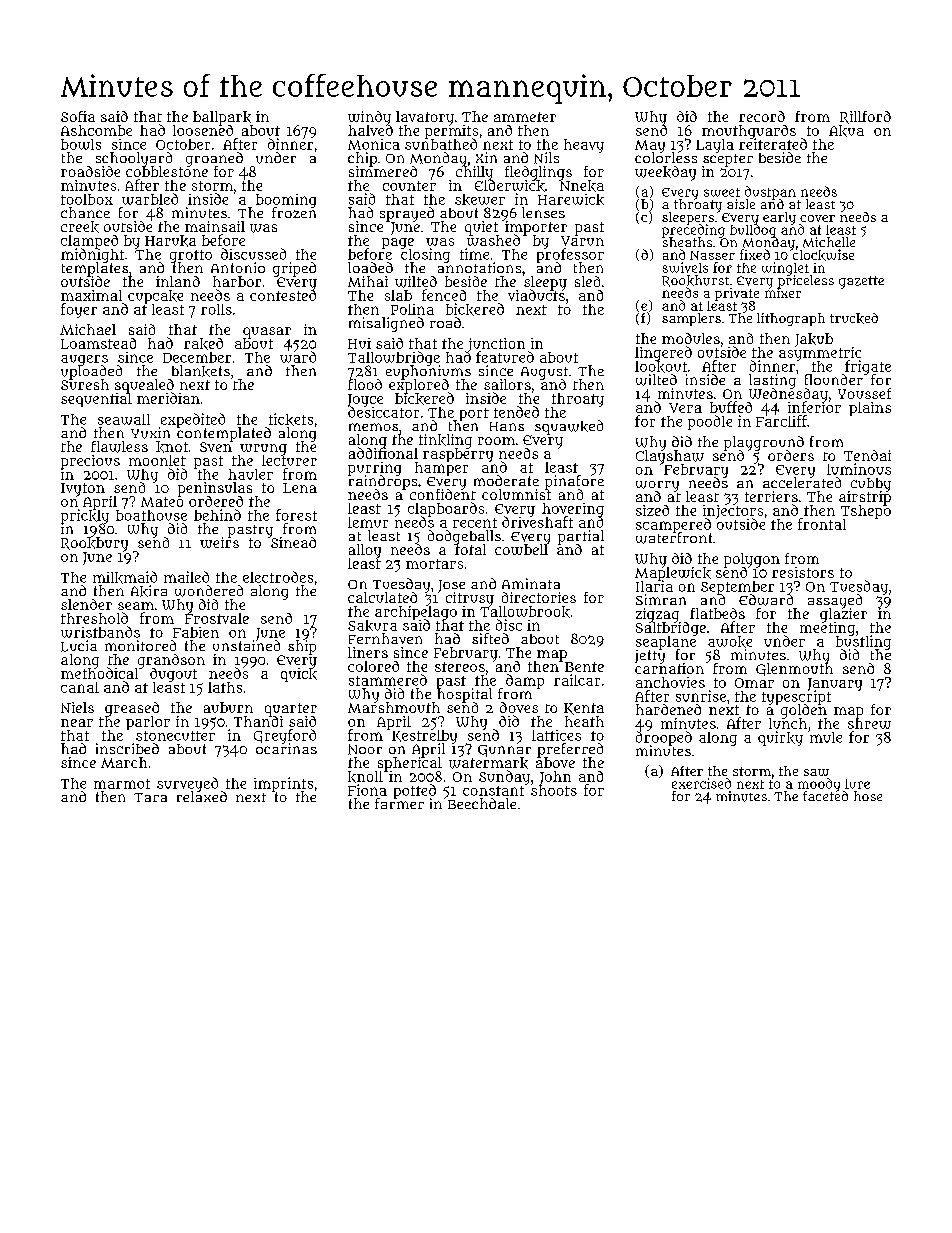 This image has height=1233, width=952. I want to click on Akua, so click(846, 131).
